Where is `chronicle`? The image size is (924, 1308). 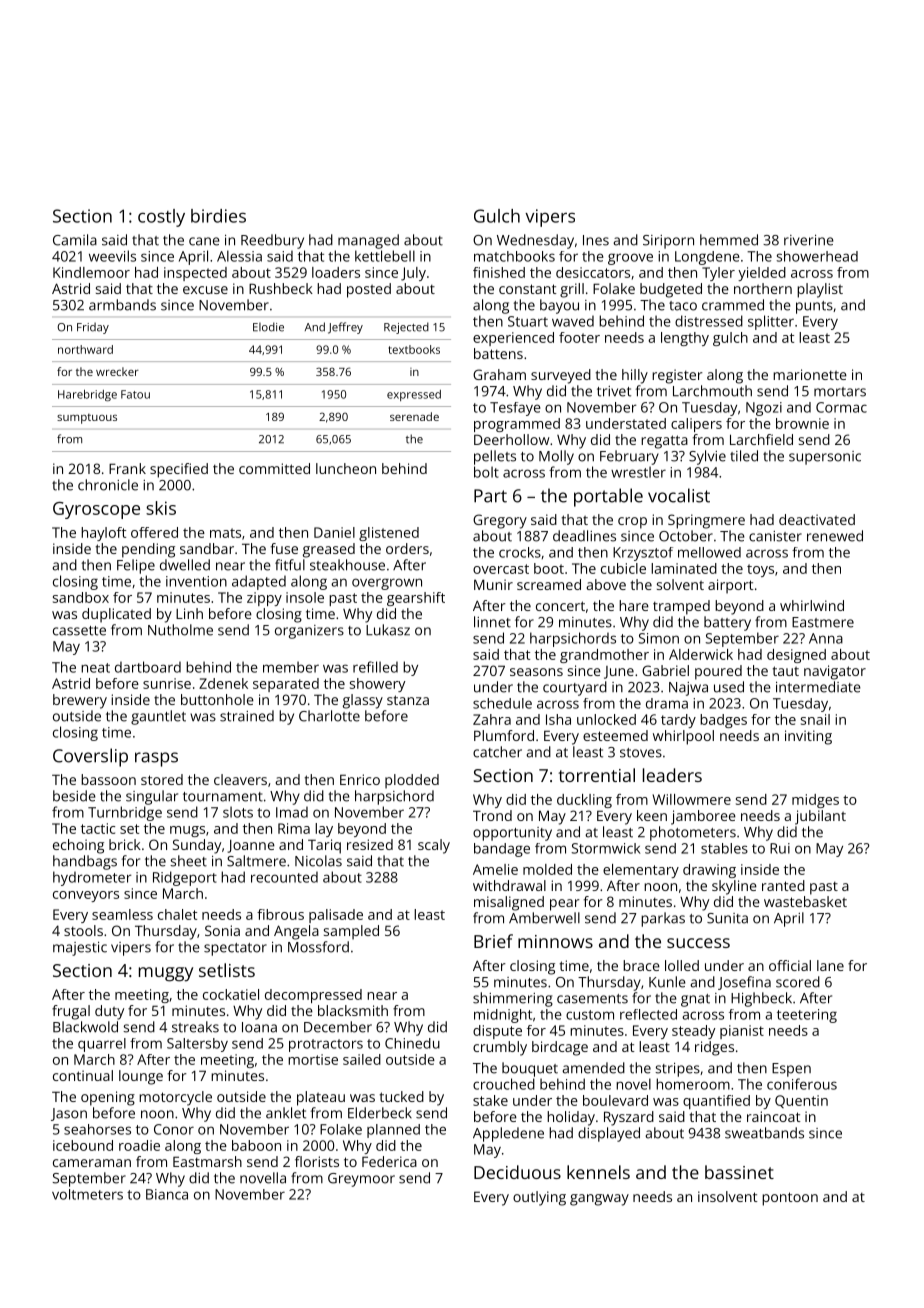
chronicle is located at coordinates (108, 485).
